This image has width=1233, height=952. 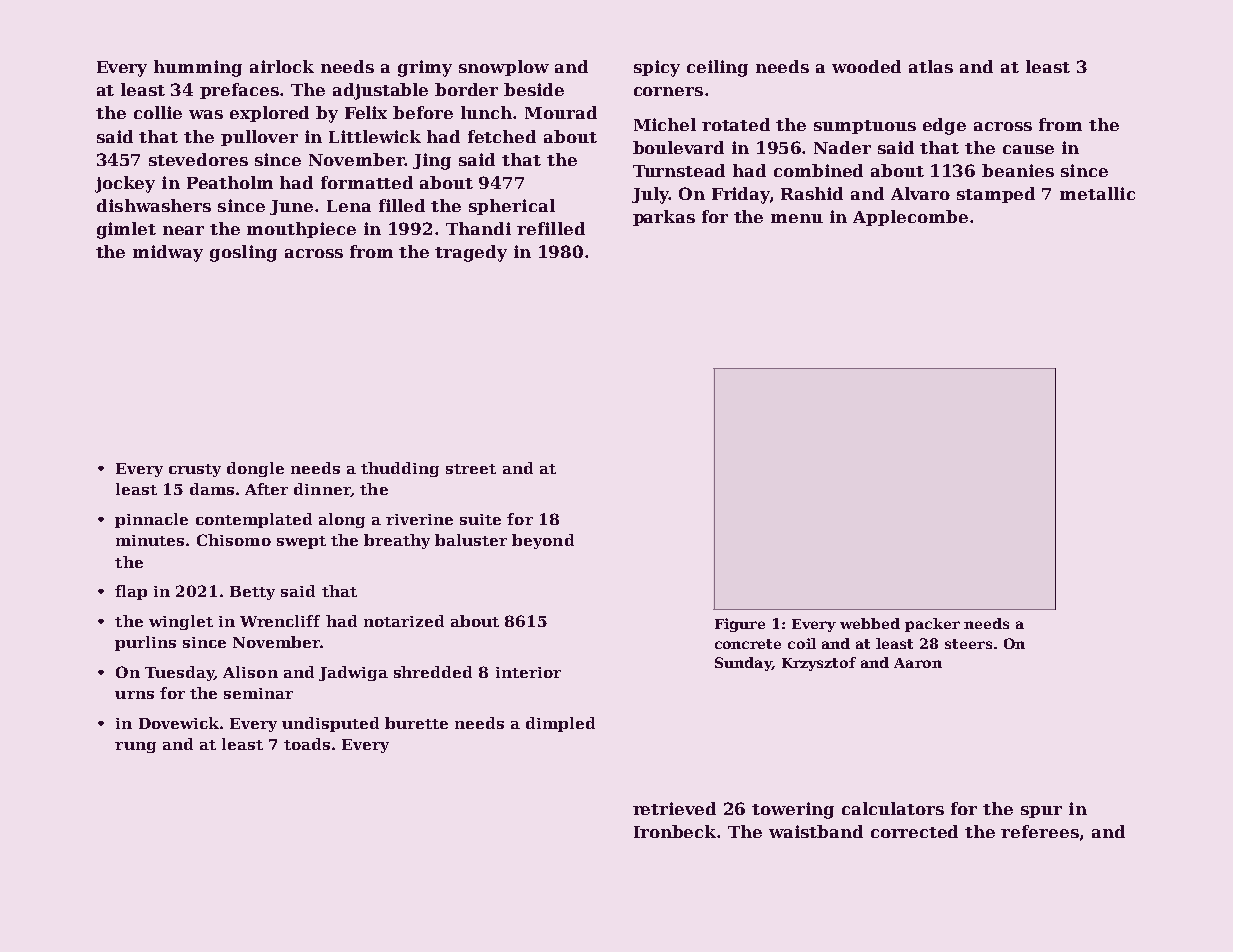 I want to click on gosling, so click(x=243, y=253).
